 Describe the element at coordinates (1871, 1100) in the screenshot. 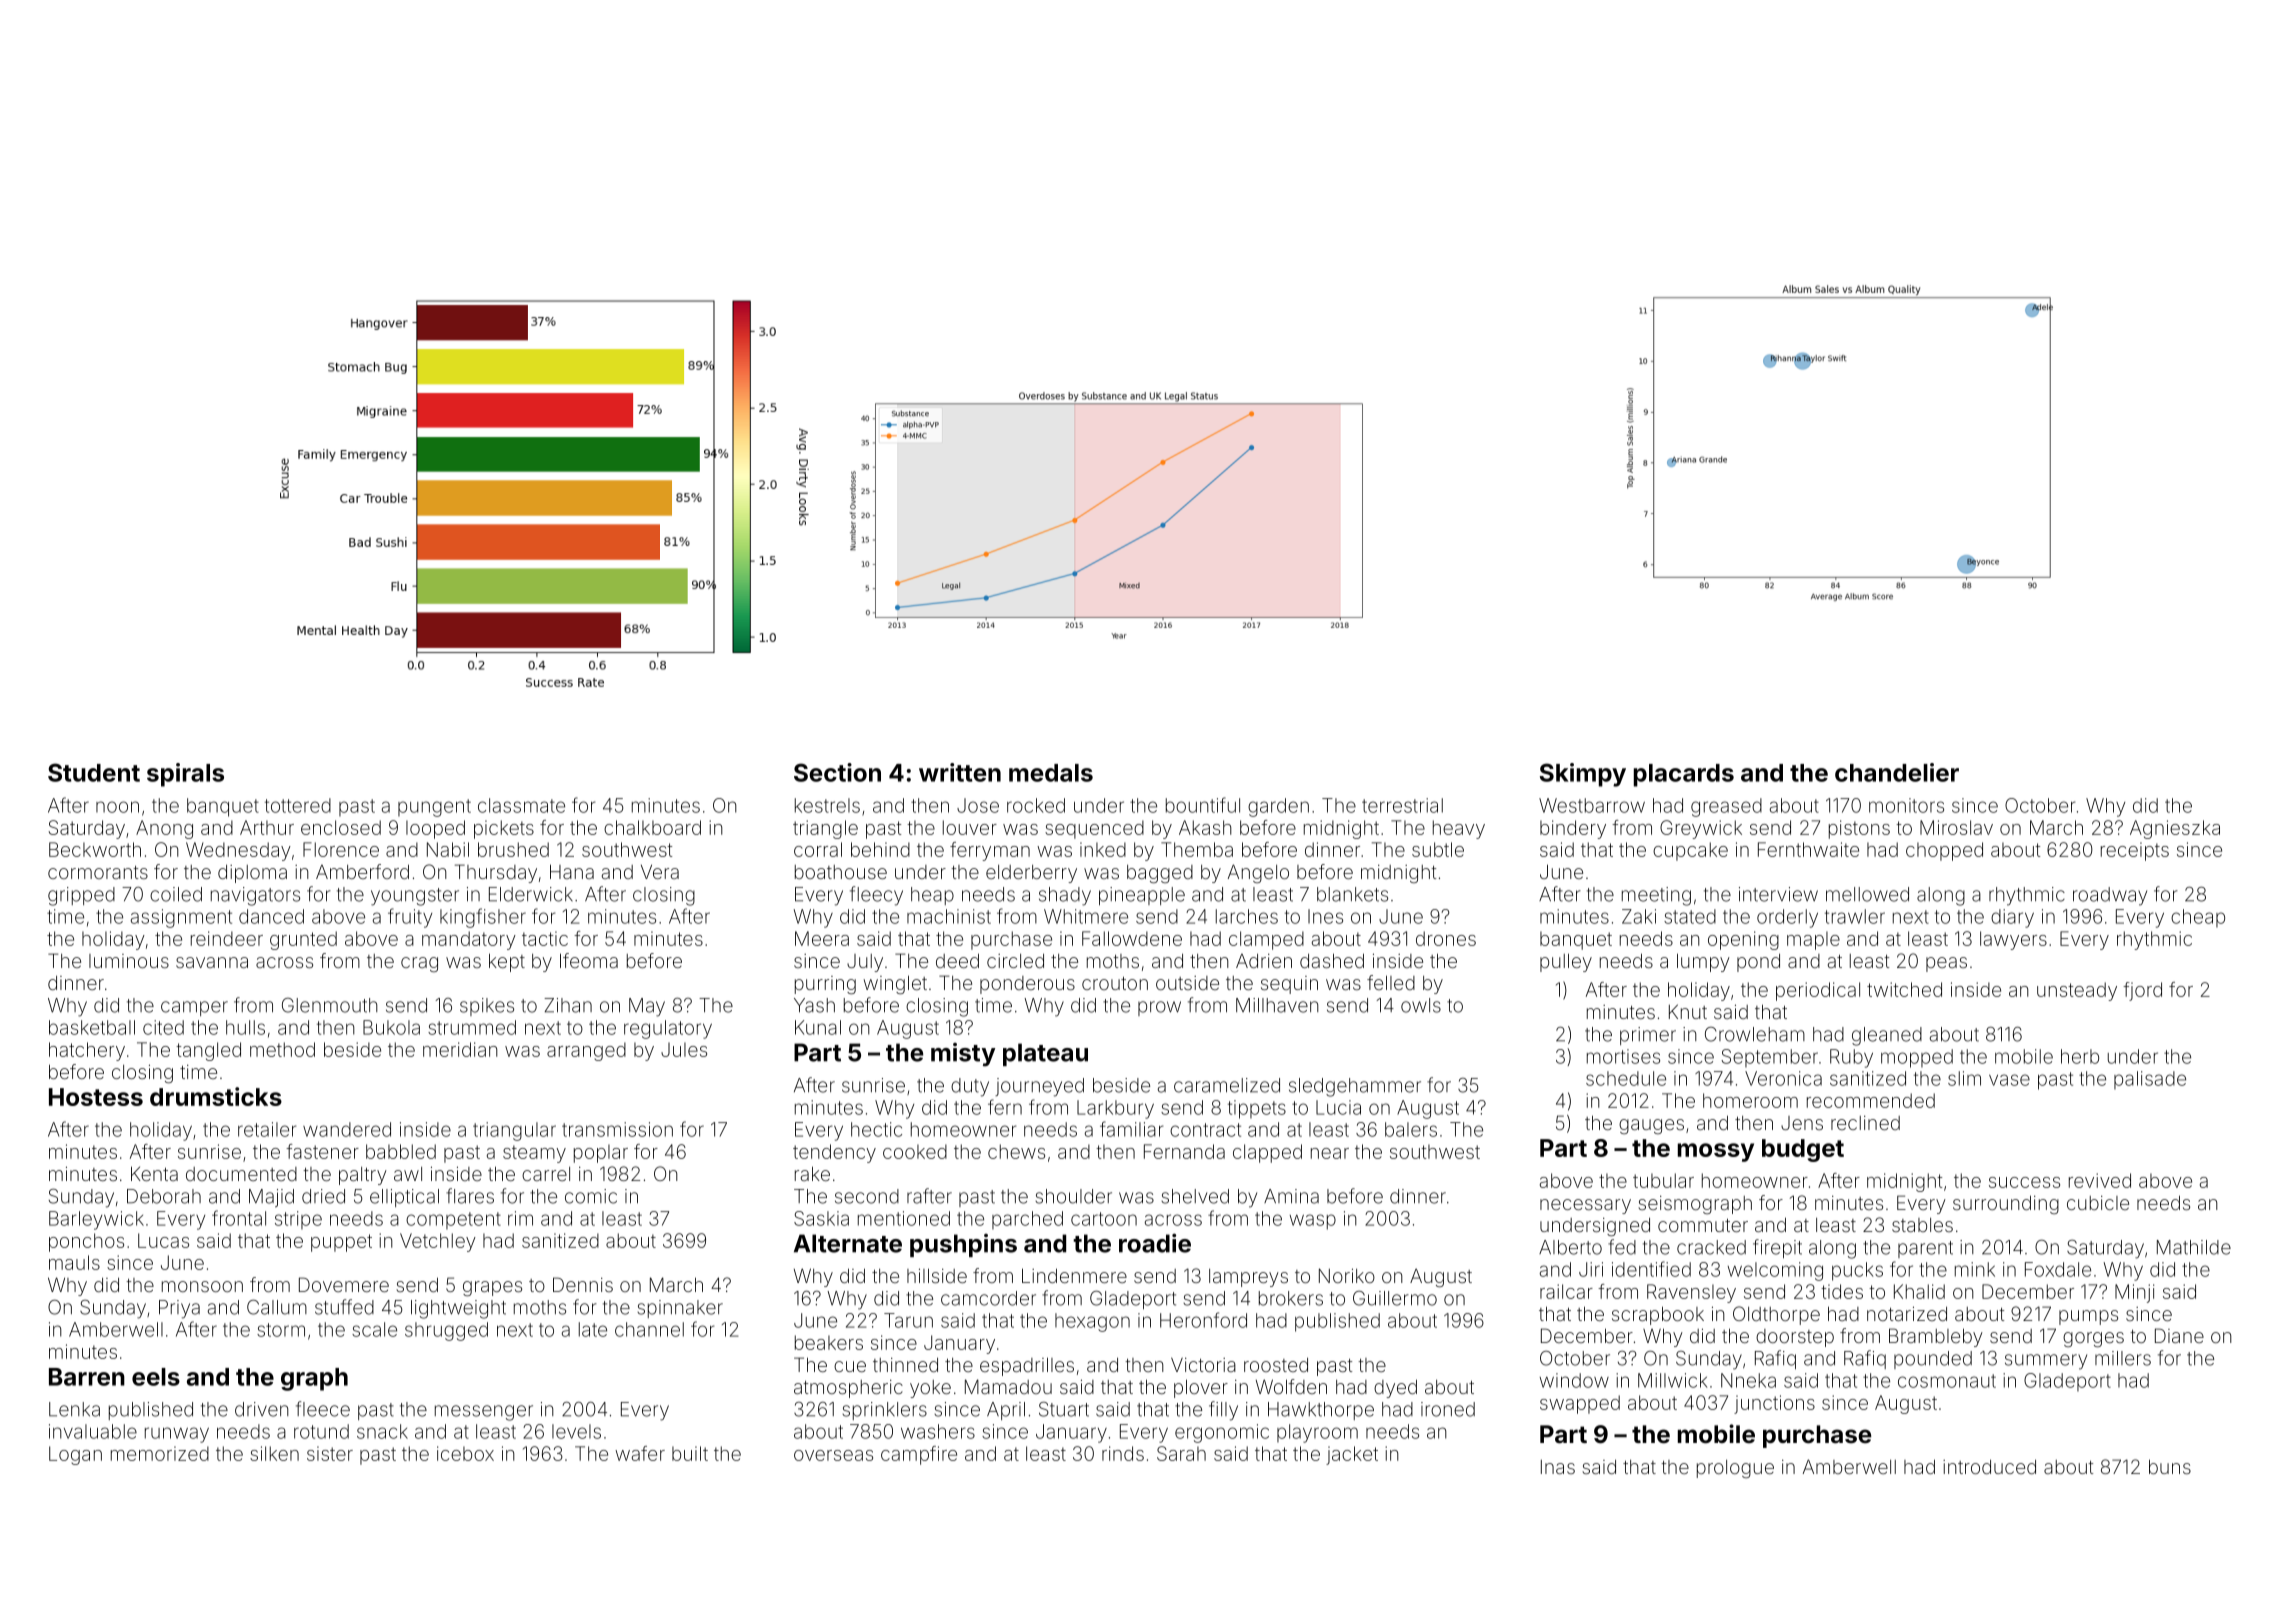

I see `recommended` at that location.
